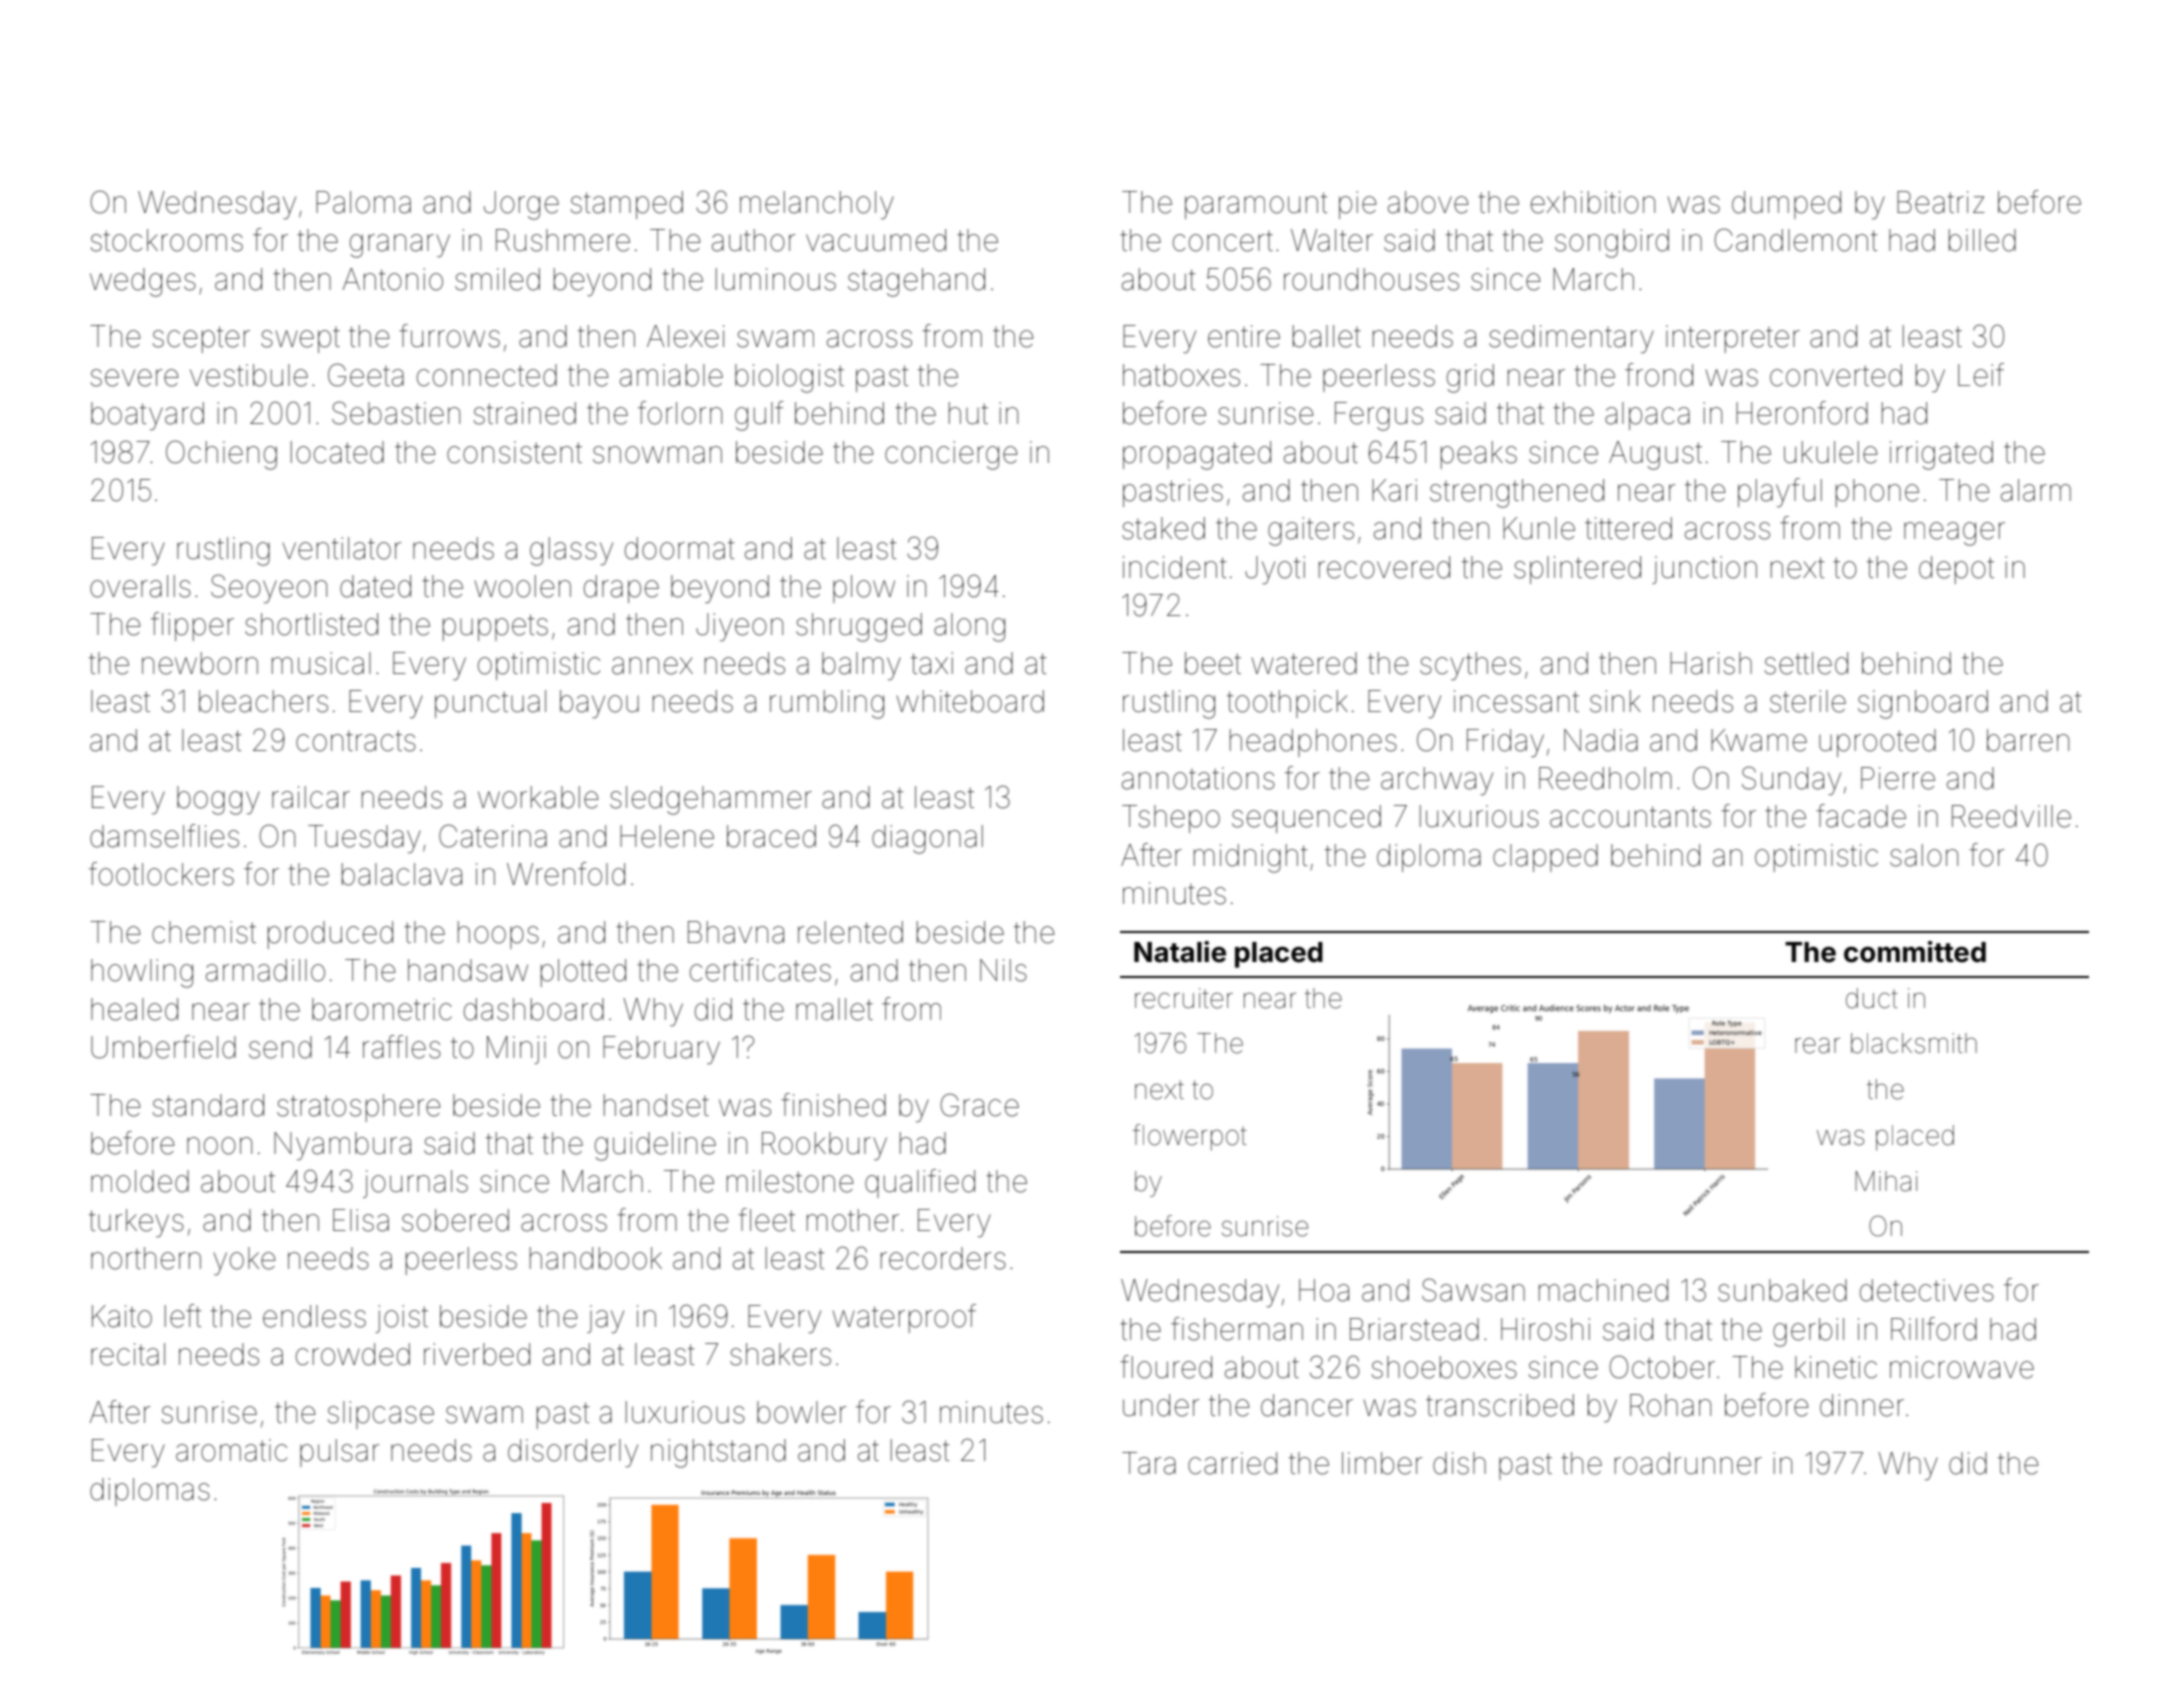 Image resolution: width=2178 pixels, height=1683 pixels. What do you see at coordinates (1149, 1463) in the screenshot?
I see `Tara` at bounding box center [1149, 1463].
